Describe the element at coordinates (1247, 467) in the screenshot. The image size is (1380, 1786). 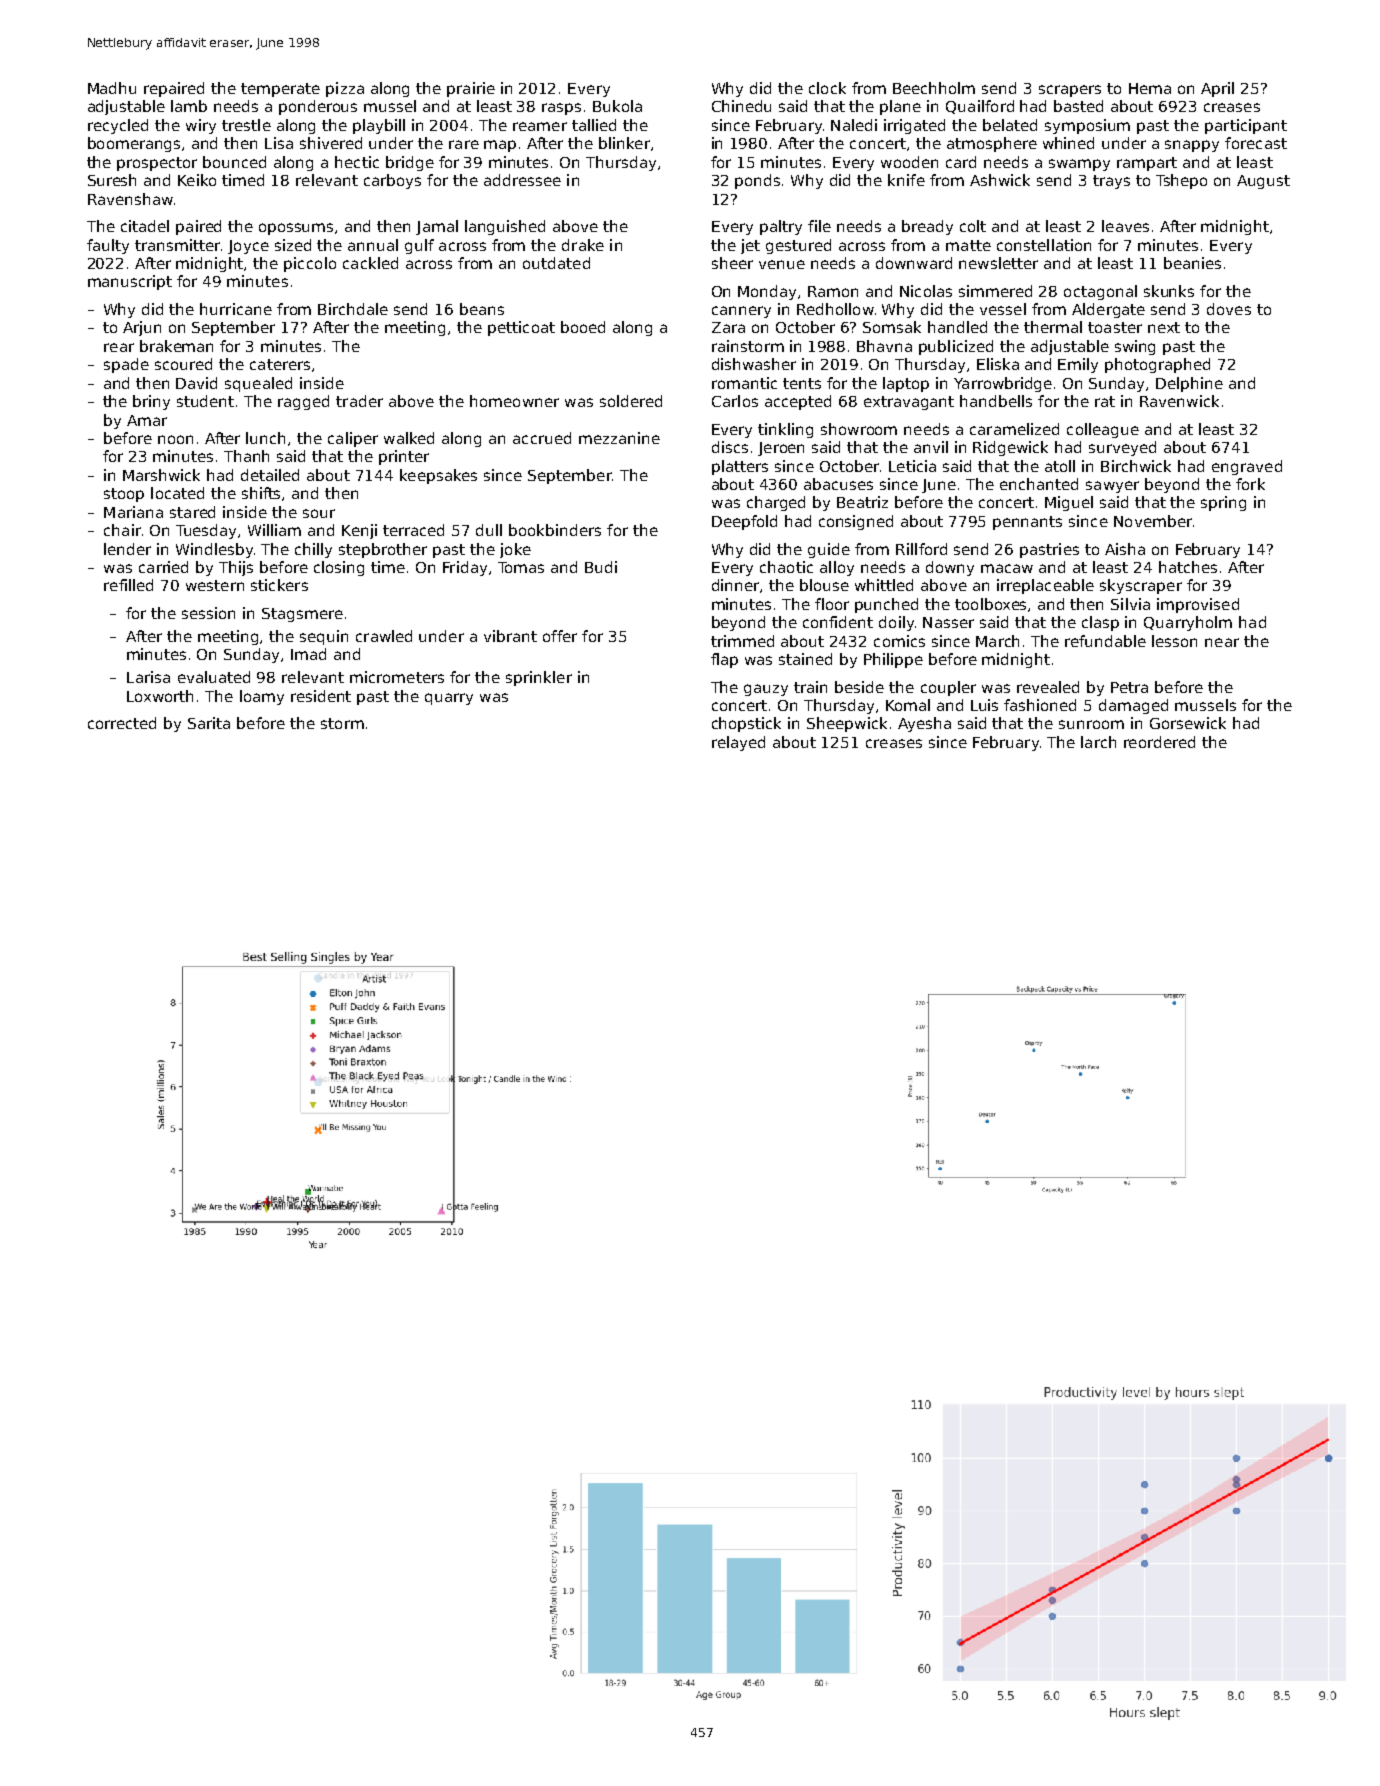
I see `engraved` at that location.
